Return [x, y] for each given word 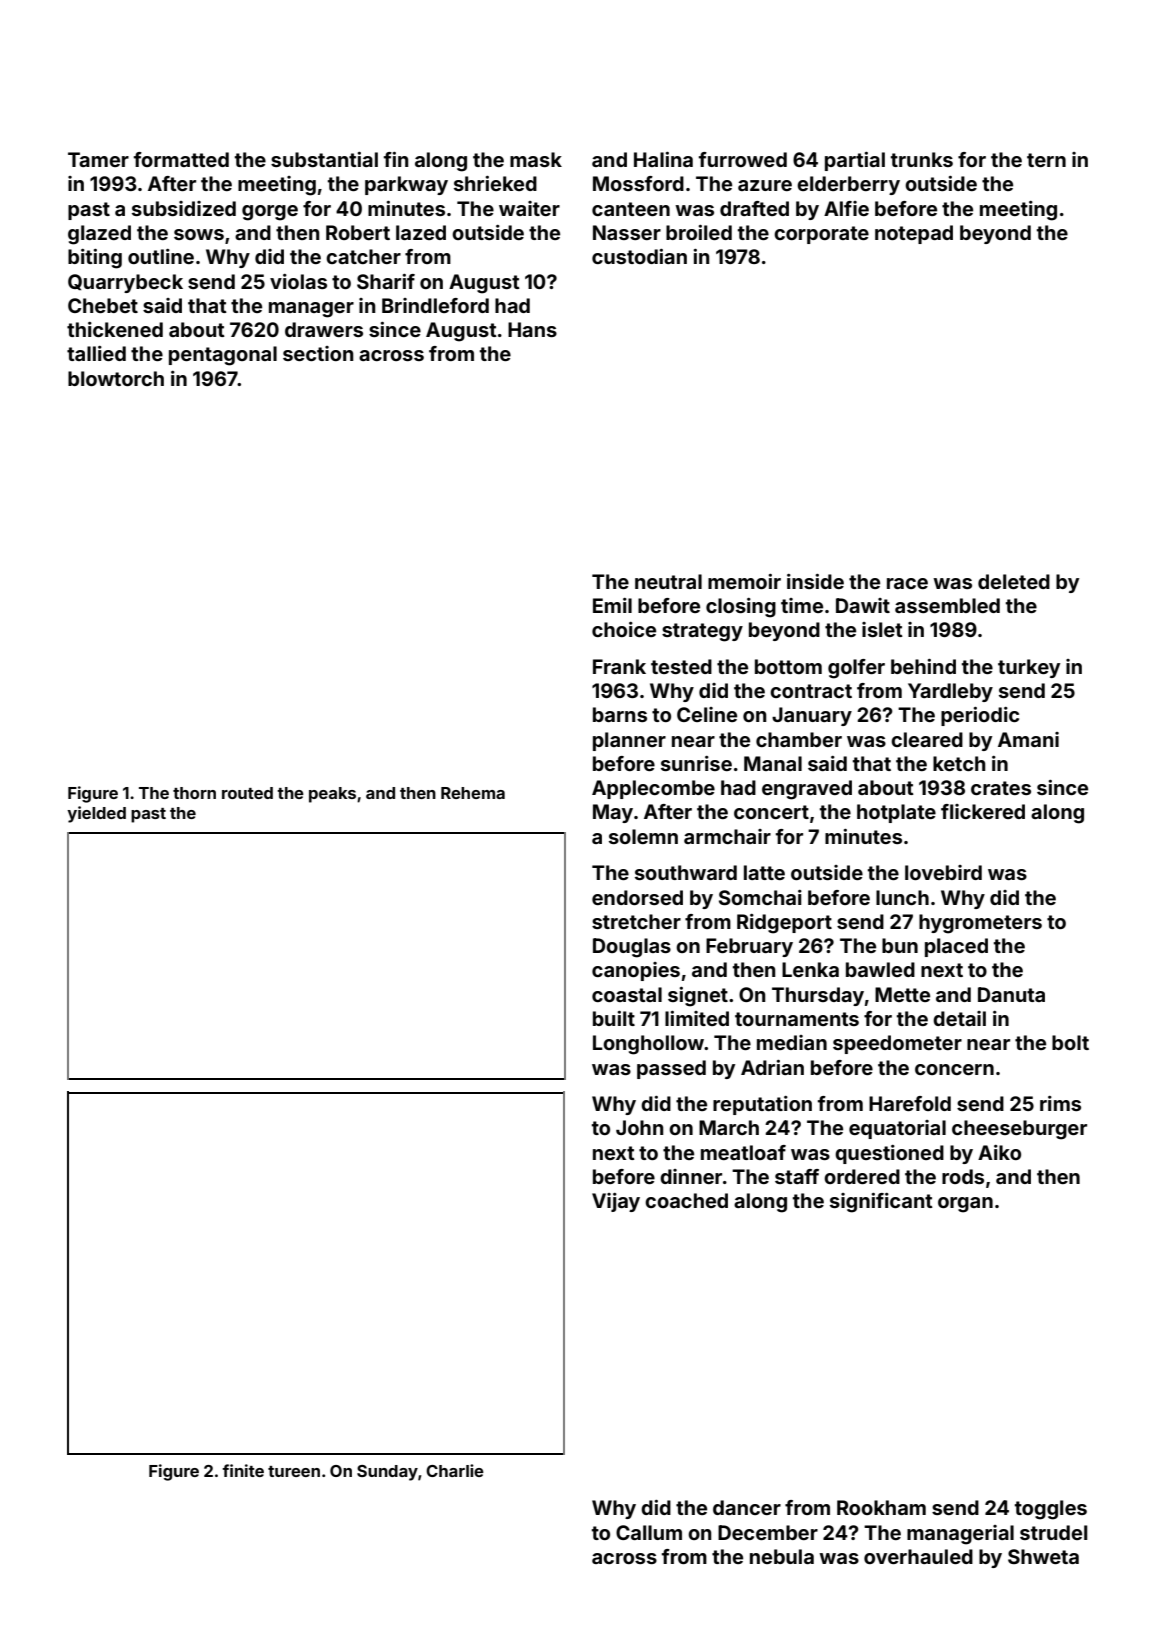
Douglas [632, 948]
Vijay [616, 1202]
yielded [96, 814]
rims [1060, 1103]
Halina [663, 159]
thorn [194, 793]
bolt [1070, 1042]
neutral [668, 581]
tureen [294, 1471]
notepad [914, 234]
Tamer [98, 159]
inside [815, 581]
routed [247, 793]
